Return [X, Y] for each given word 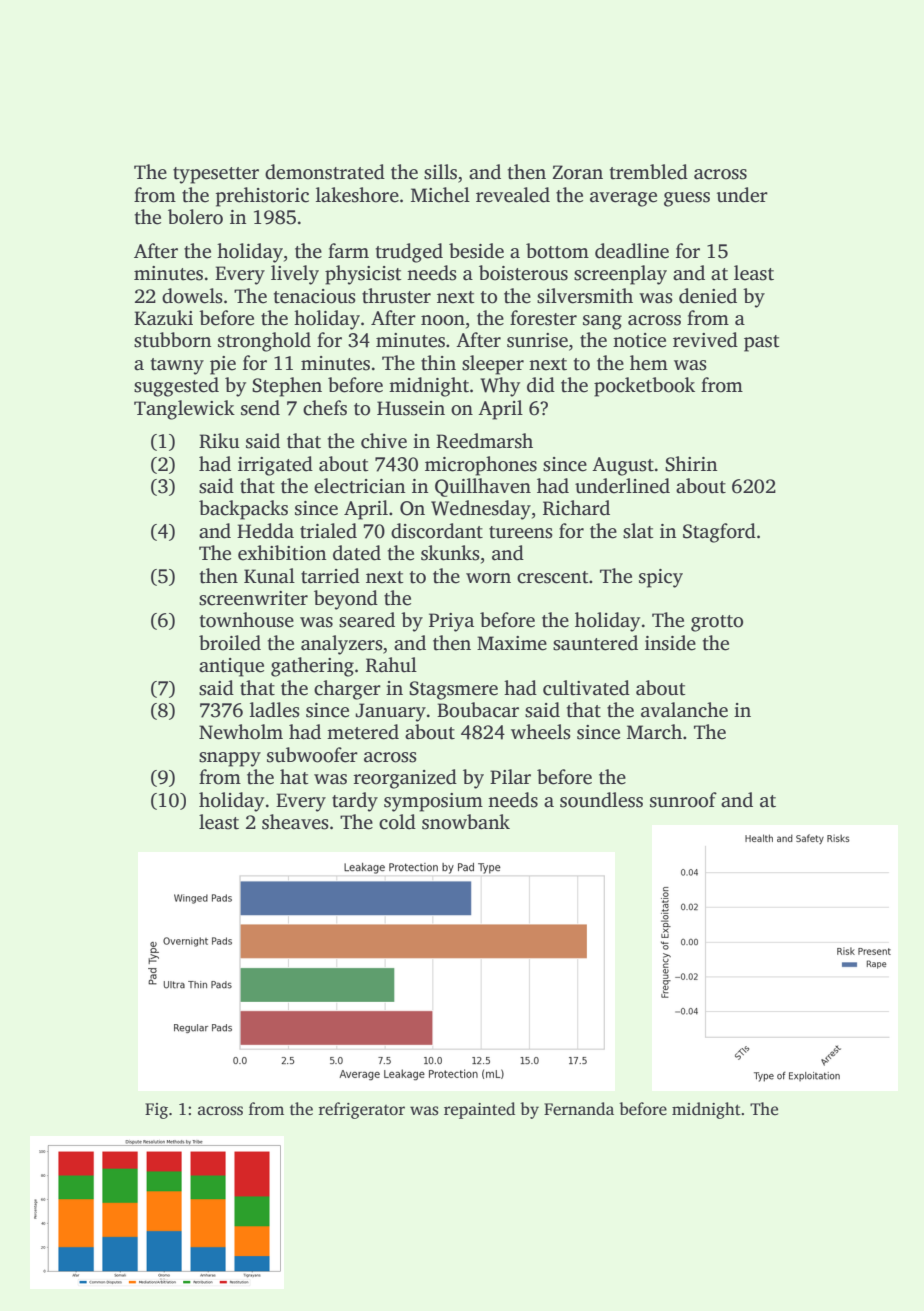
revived [705, 340]
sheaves [295, 822]
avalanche [684, 710]
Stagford [719, 533]
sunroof [683, 800]
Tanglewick [184, 410]
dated [357, 553]
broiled [230, 643]
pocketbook [644, 387]
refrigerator [362, 1110]
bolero [195, 217]
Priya [451, 622]
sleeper [493, 365]
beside [476, 251]
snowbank [466, 822]
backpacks [243, 510]
